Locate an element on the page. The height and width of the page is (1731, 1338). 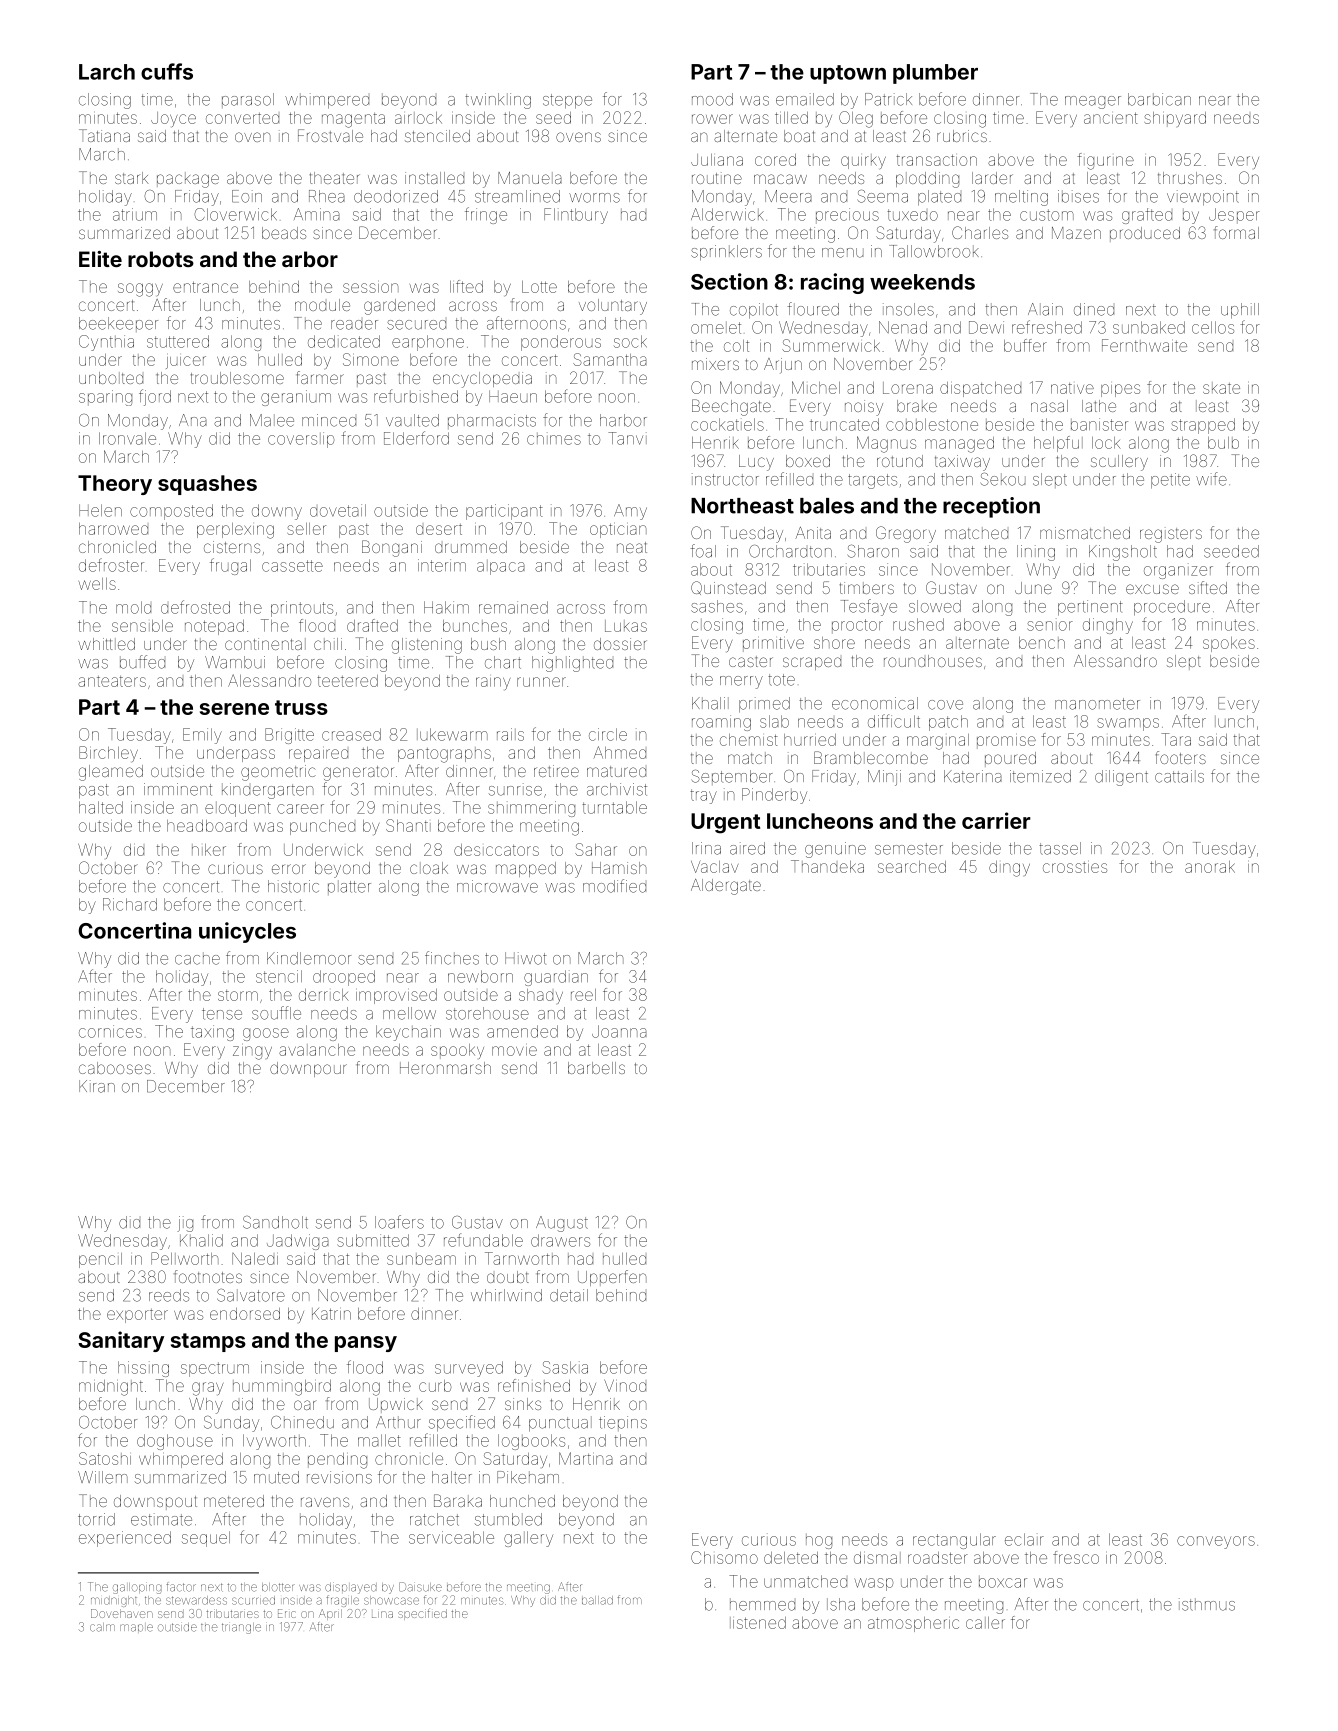
cockatiels is located at coordinates (727, 424).
